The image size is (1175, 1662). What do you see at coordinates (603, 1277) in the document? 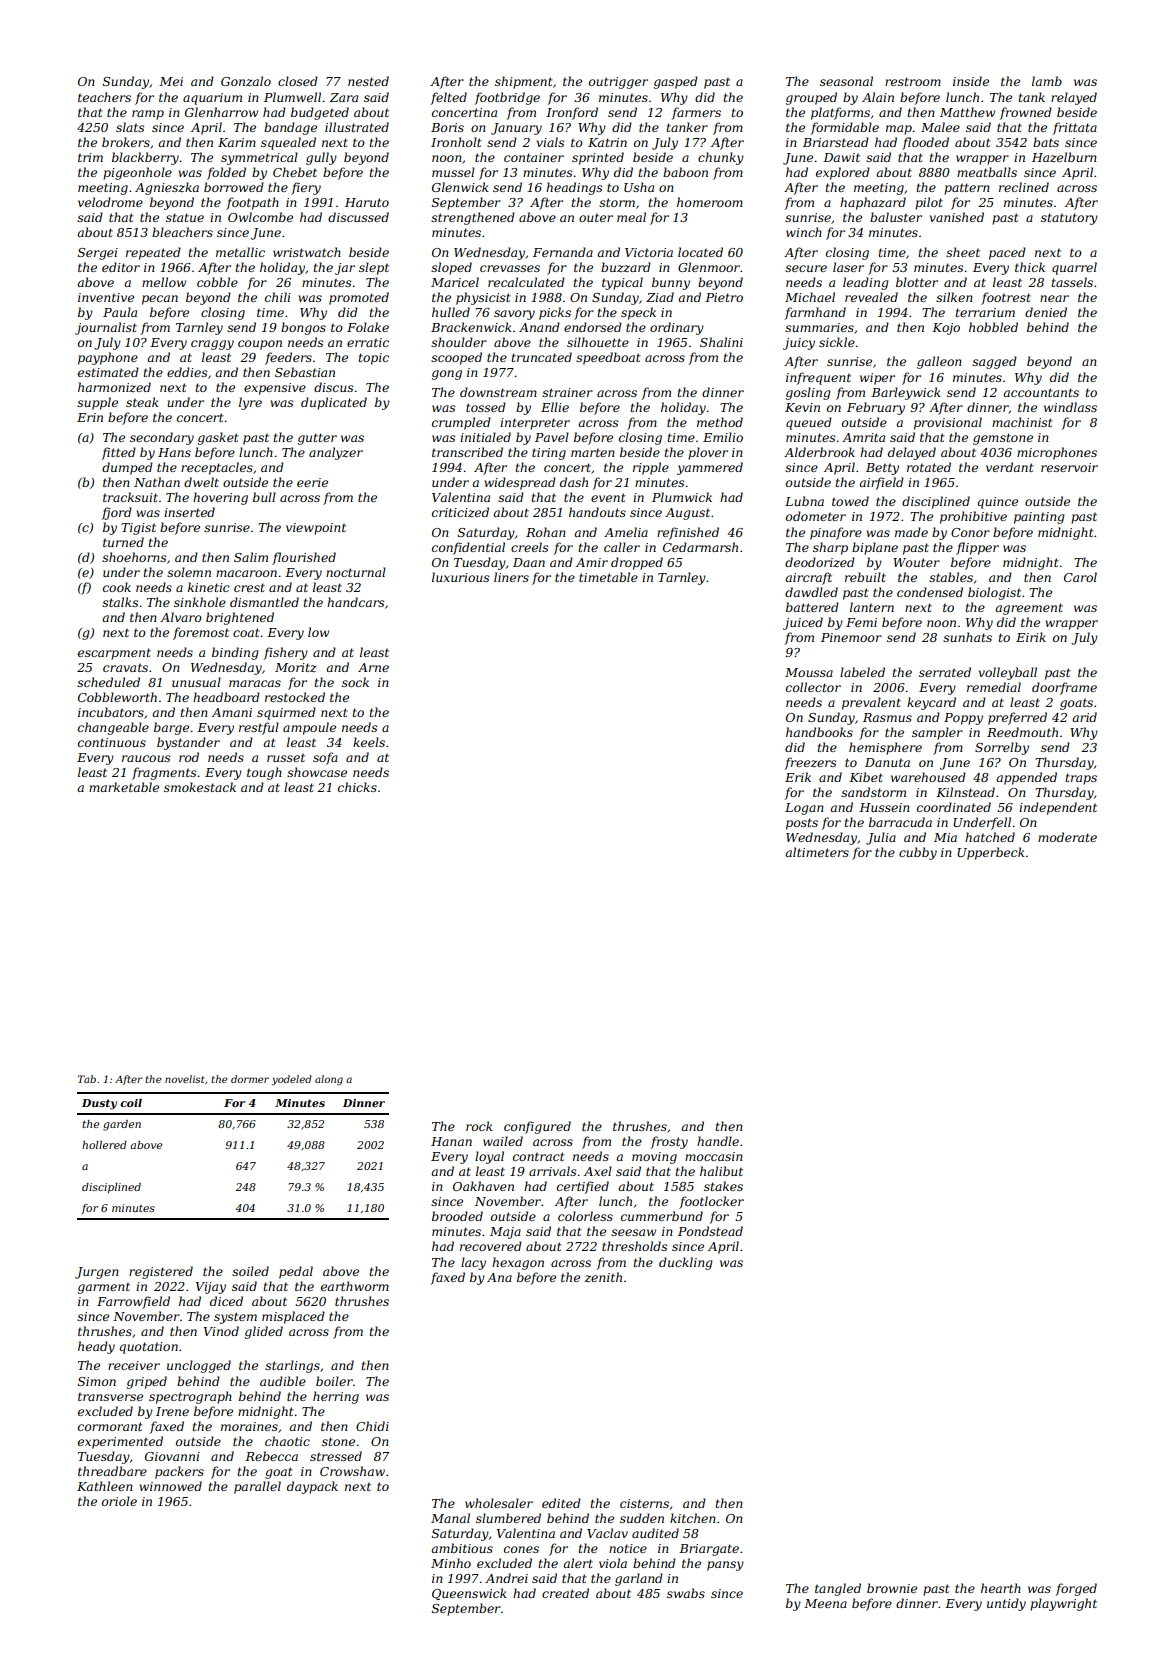
I see `zenith` at bounding box center [603, 1277].
